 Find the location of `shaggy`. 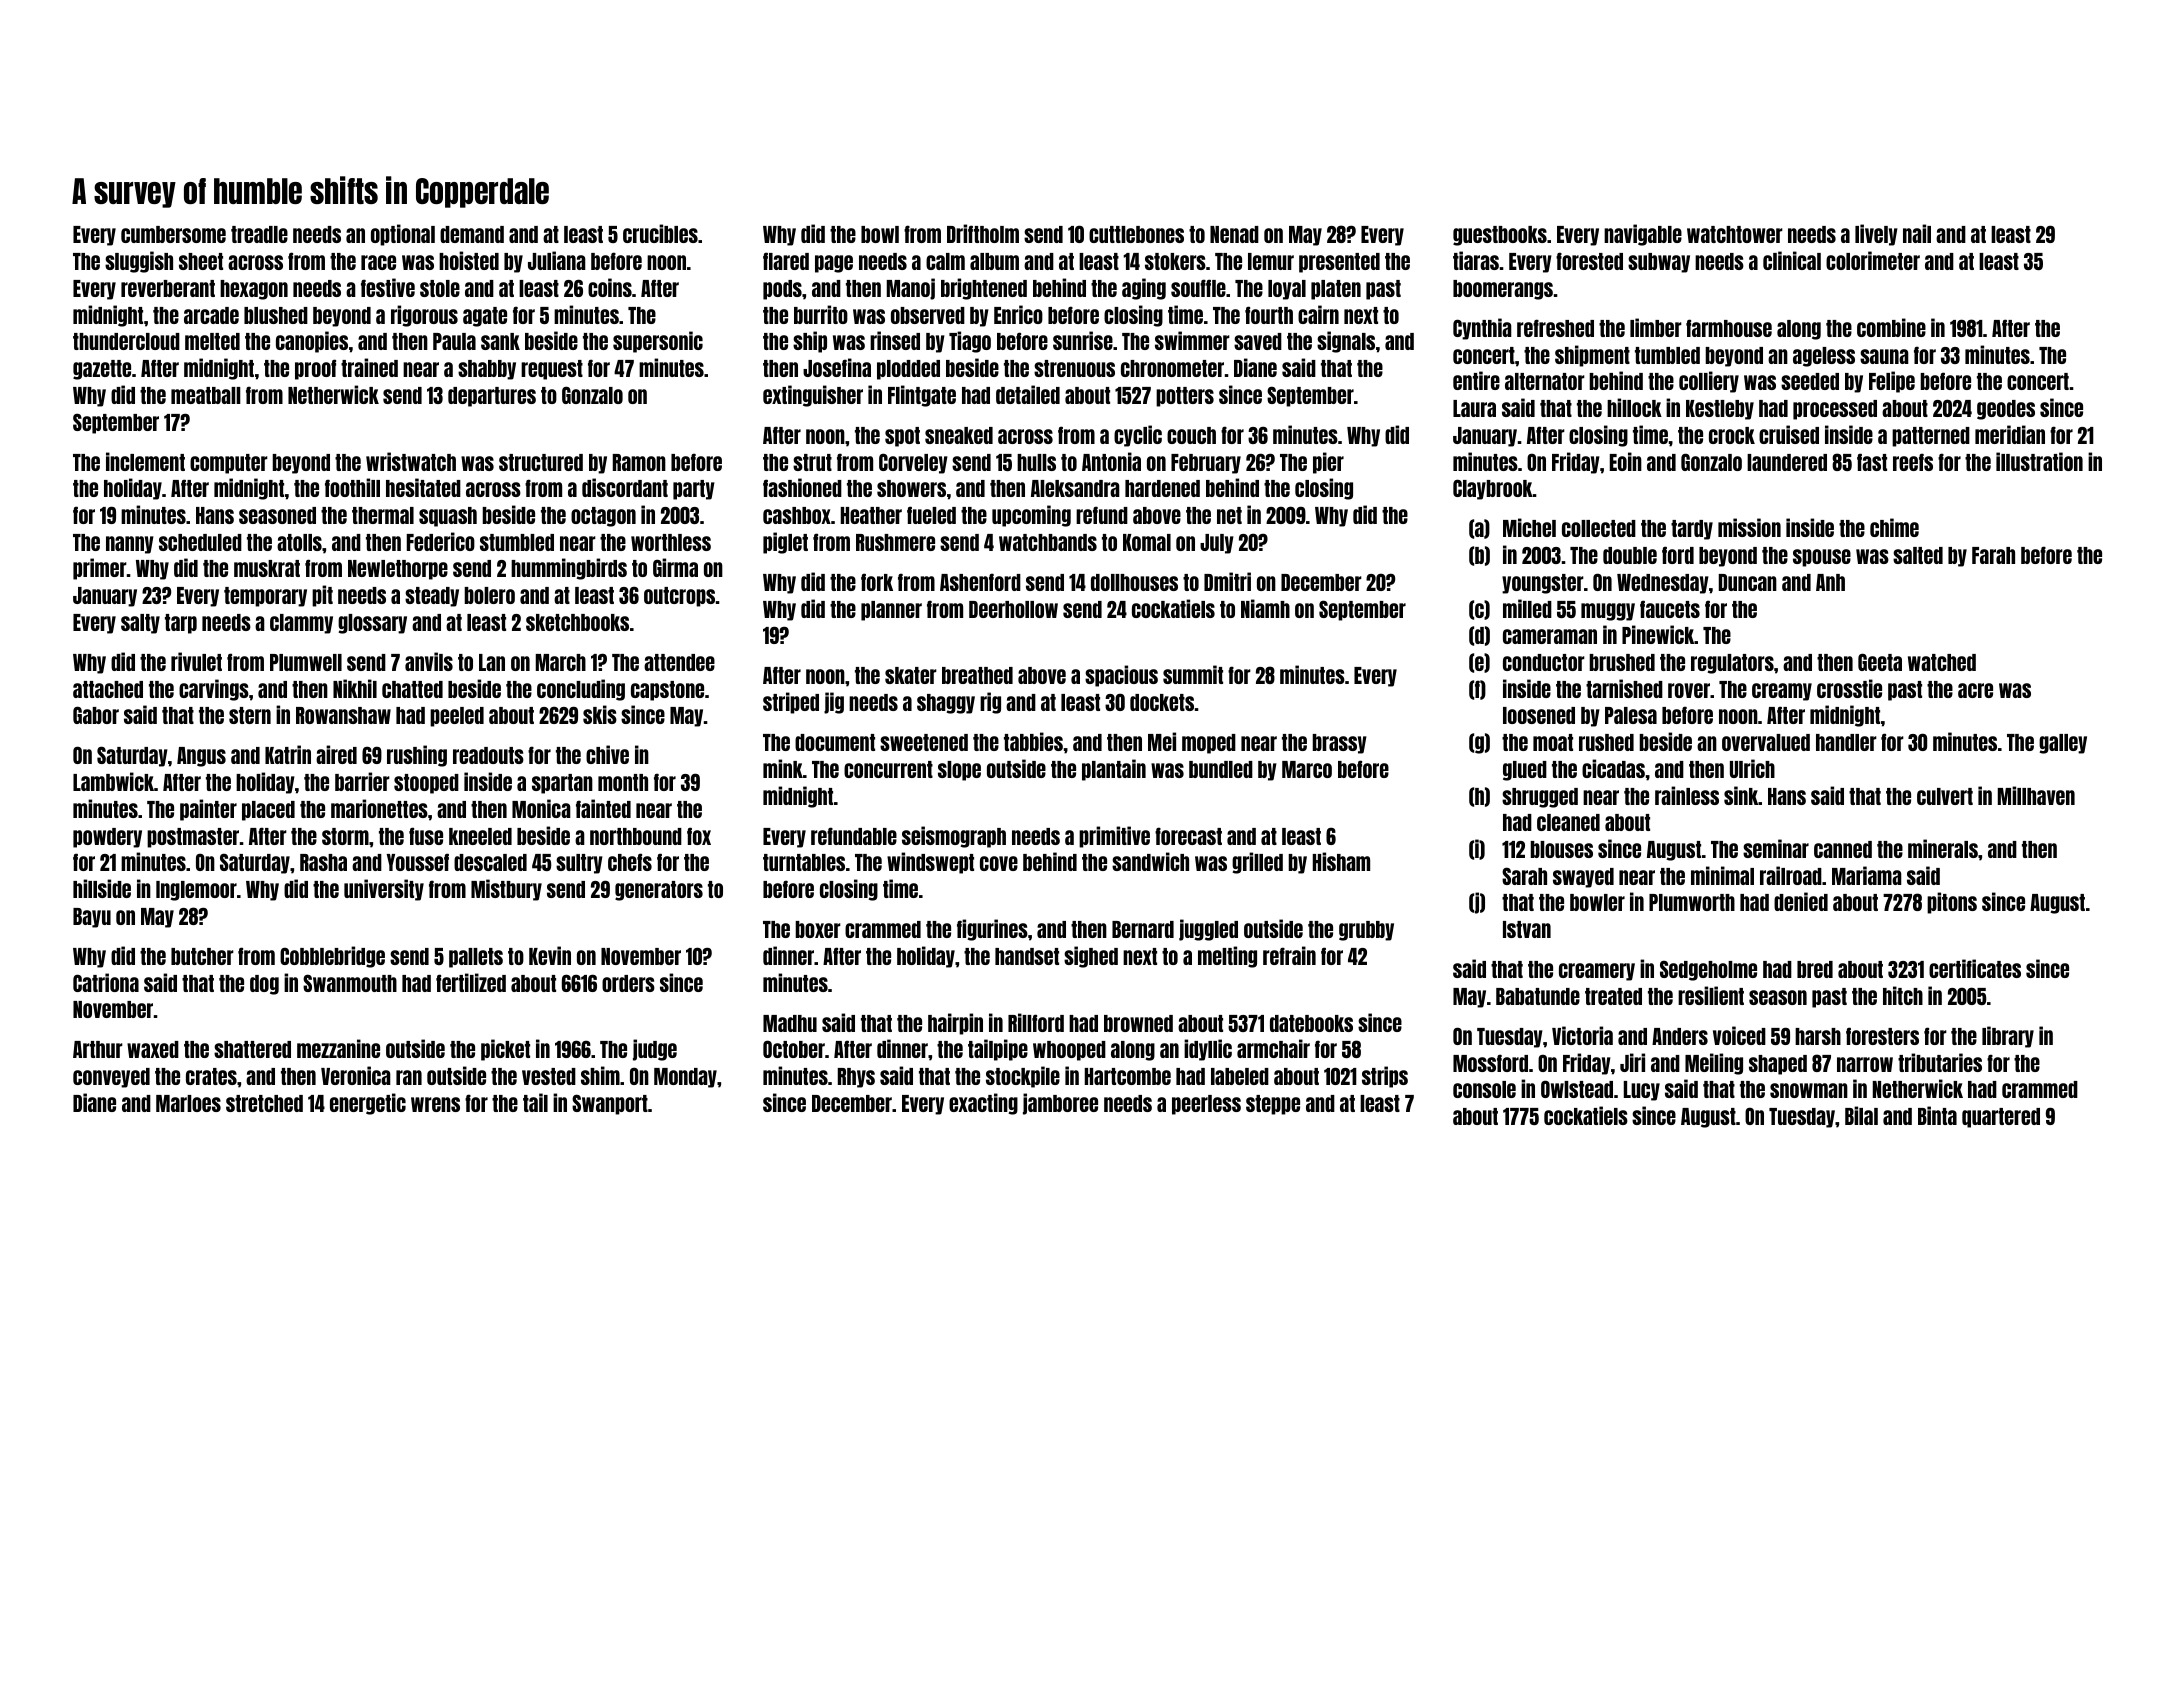

shaggy is located at coordinates (946, 704).
